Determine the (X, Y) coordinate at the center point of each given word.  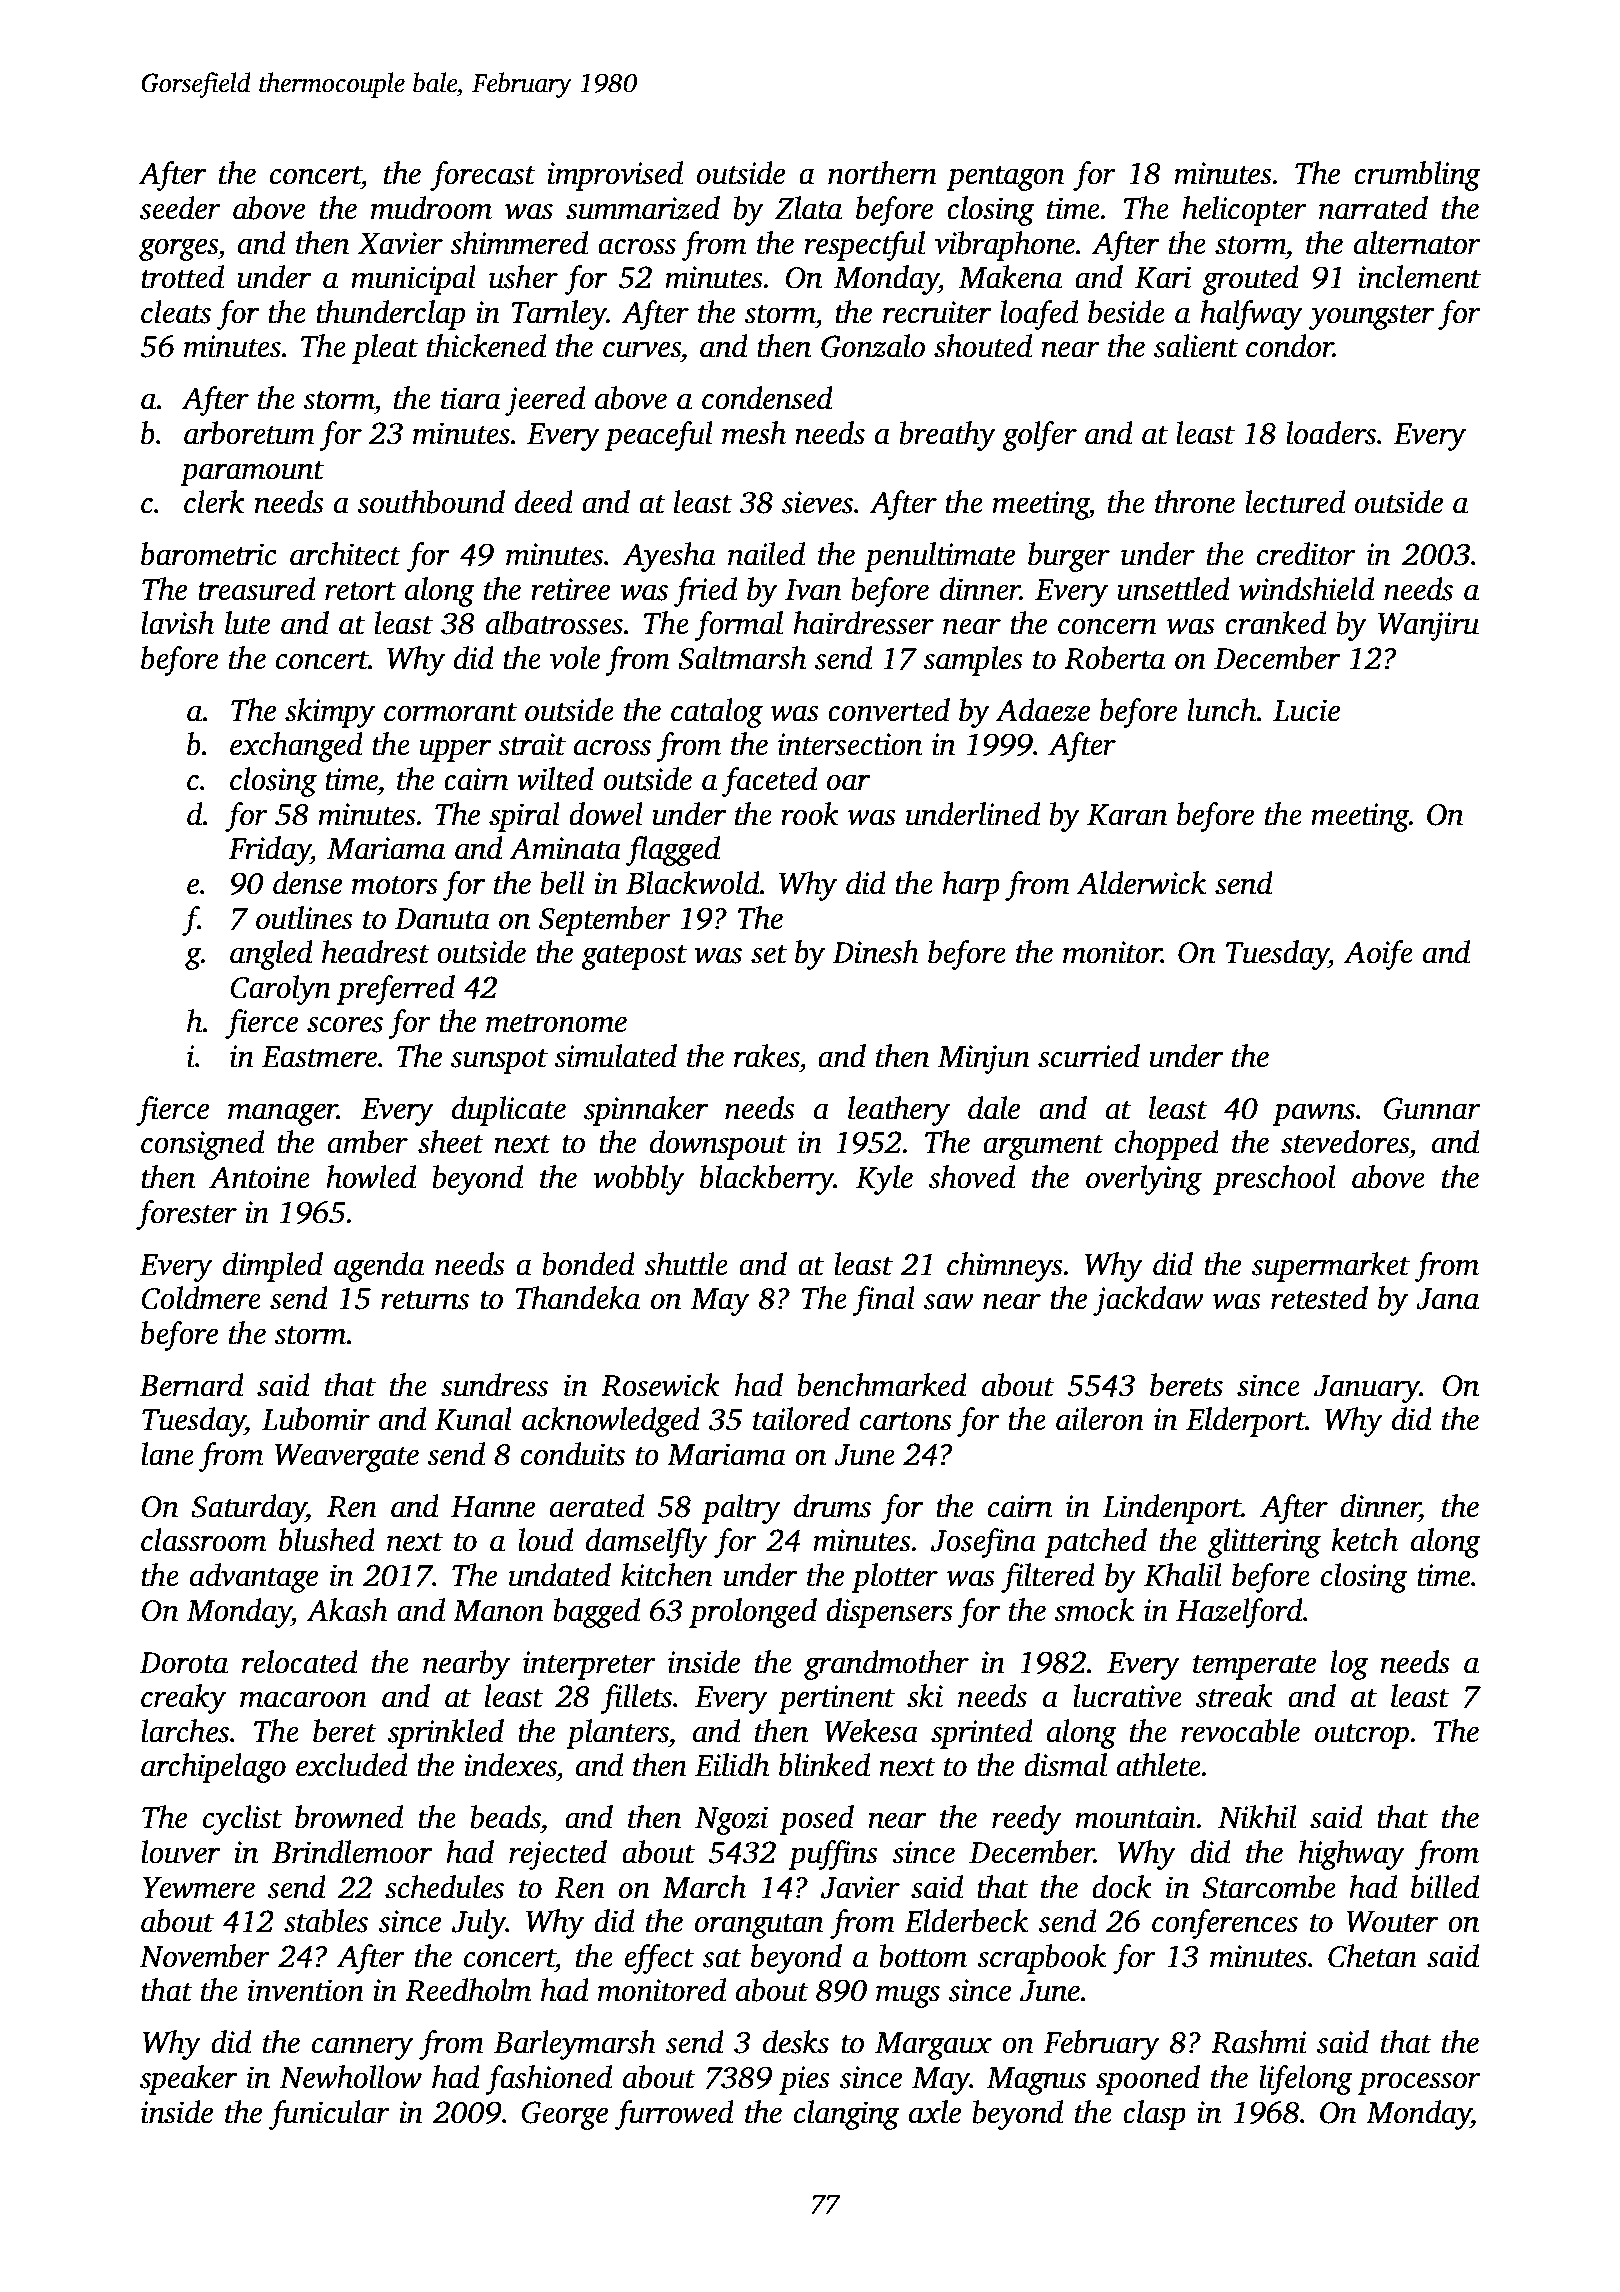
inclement (1419, 277)
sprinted (982, 1734)
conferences (1225, 1924)
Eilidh (732, 1765)
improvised (615, 176)
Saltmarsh (742, 658)
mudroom (431, 208)
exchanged (296, 747)
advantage (254, 1578)
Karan (1127, 815)
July (479, 1924)
